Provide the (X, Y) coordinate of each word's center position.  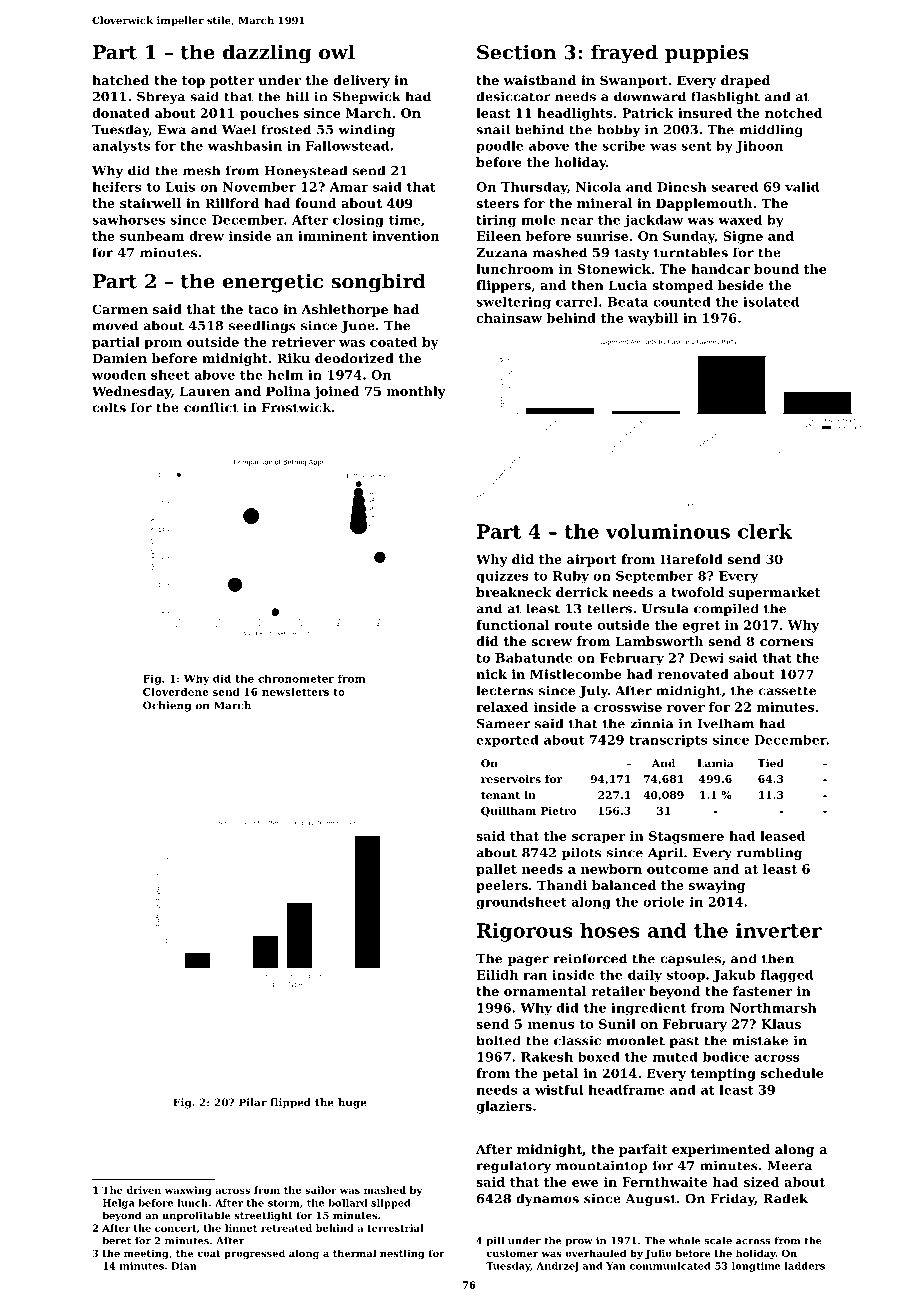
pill (495, 1242)
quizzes (502, 577)
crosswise (628, 707)
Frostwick (296, 407)
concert (175, 1228)
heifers (116, 187)
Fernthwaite (664, 1182)
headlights (575, 114)
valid (802, 187)
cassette (787, 691)
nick (491, 674)
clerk (765, 531)
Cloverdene (175, 692)
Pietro (559, 810)
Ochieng (167, 706)
